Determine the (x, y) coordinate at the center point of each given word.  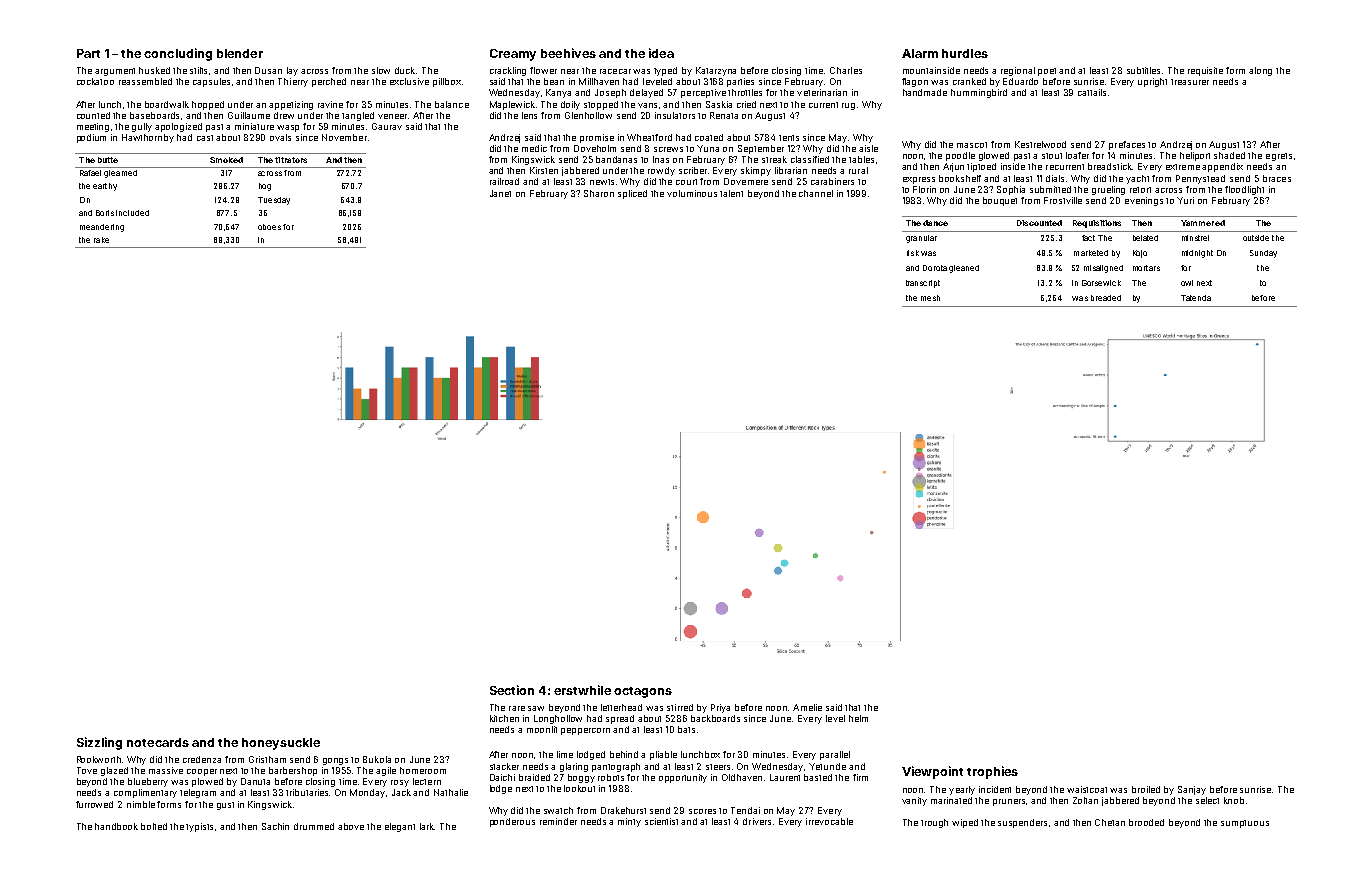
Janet (500, 193)
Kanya (558, 93)
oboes (269, 227)
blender (240, 53)
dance (935, 223)
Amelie (807, 707)
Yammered (1203, 223)
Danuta (255, 781)
